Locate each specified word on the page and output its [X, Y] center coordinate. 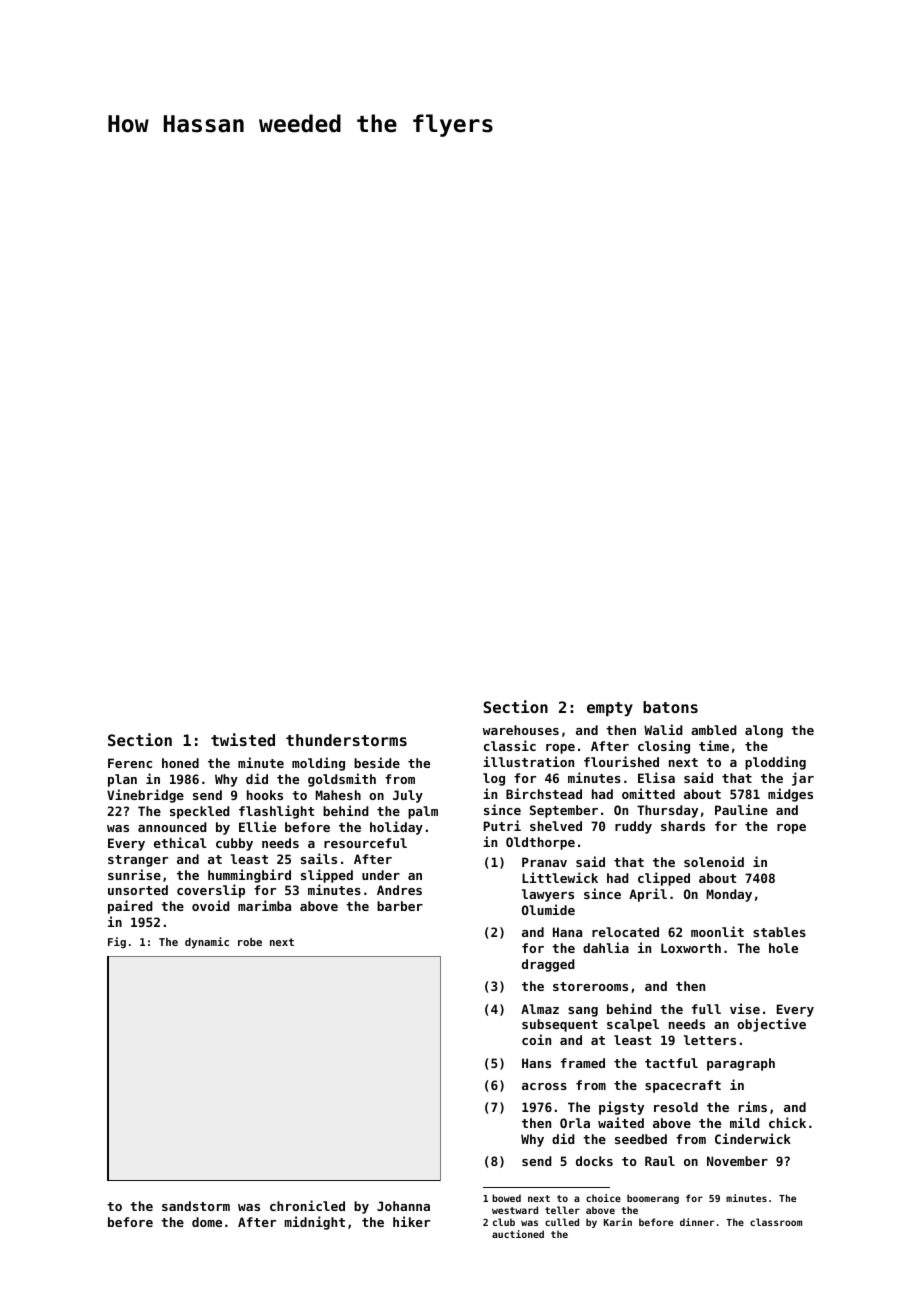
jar [803, 779]
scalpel [633, 1025]
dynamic [207, 942]
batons [670, 707]
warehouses [521, 730]
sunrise [134, 874]
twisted [243, 739]
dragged [548, 965]
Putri [502, 825]
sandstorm [196, 1206]
